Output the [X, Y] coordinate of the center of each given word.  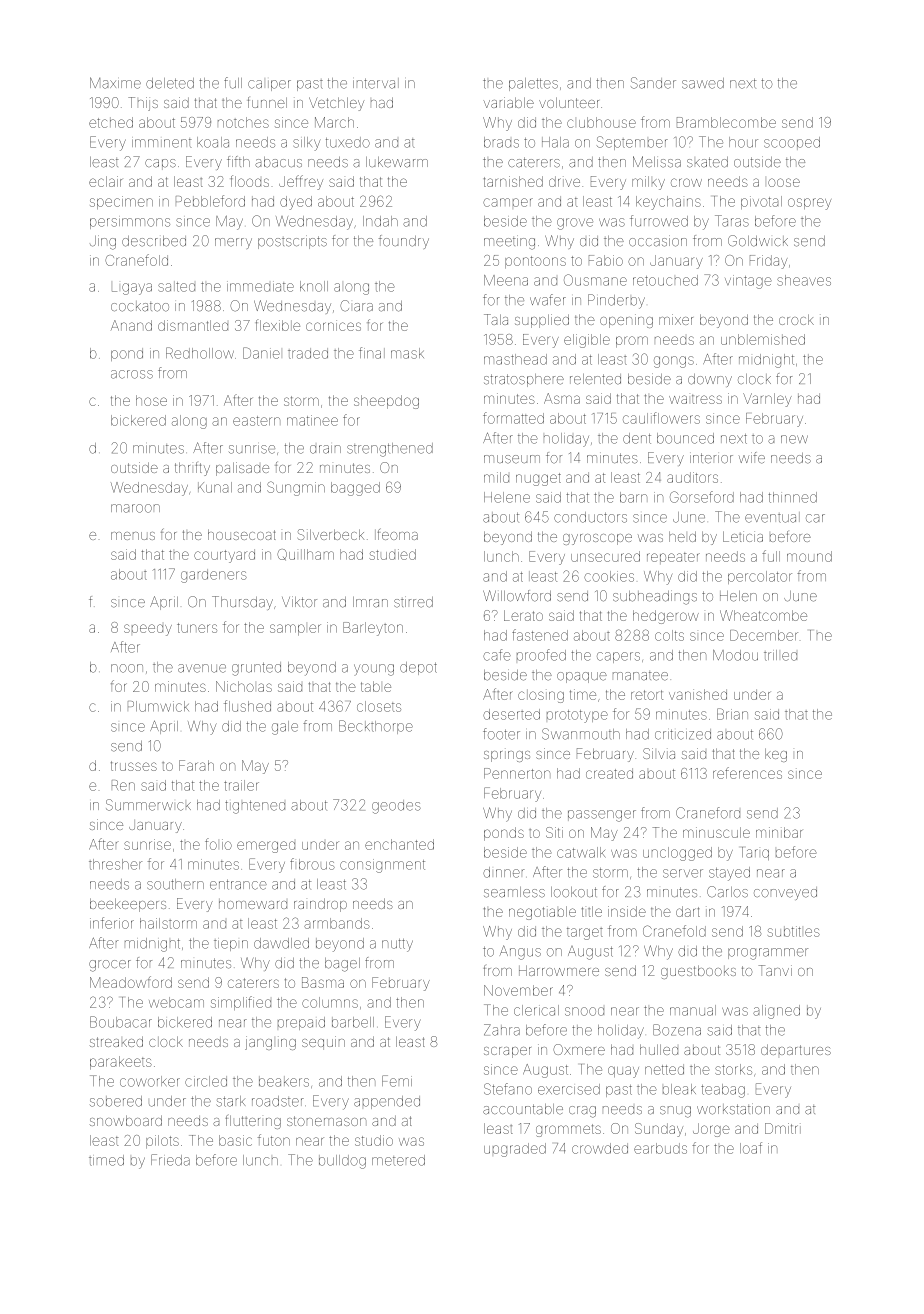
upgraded [515, 1150]
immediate [260, 286]
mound [809, 556]
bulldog [342, 1162]
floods [250, 181]
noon [127, 668]
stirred [413, 602]
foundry [404, 242]
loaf [751, 1148]
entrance [238, 884]
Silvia [659, 753]
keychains [668, 203]
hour [743, 142]
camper [508, 202]
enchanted [399, 844]
